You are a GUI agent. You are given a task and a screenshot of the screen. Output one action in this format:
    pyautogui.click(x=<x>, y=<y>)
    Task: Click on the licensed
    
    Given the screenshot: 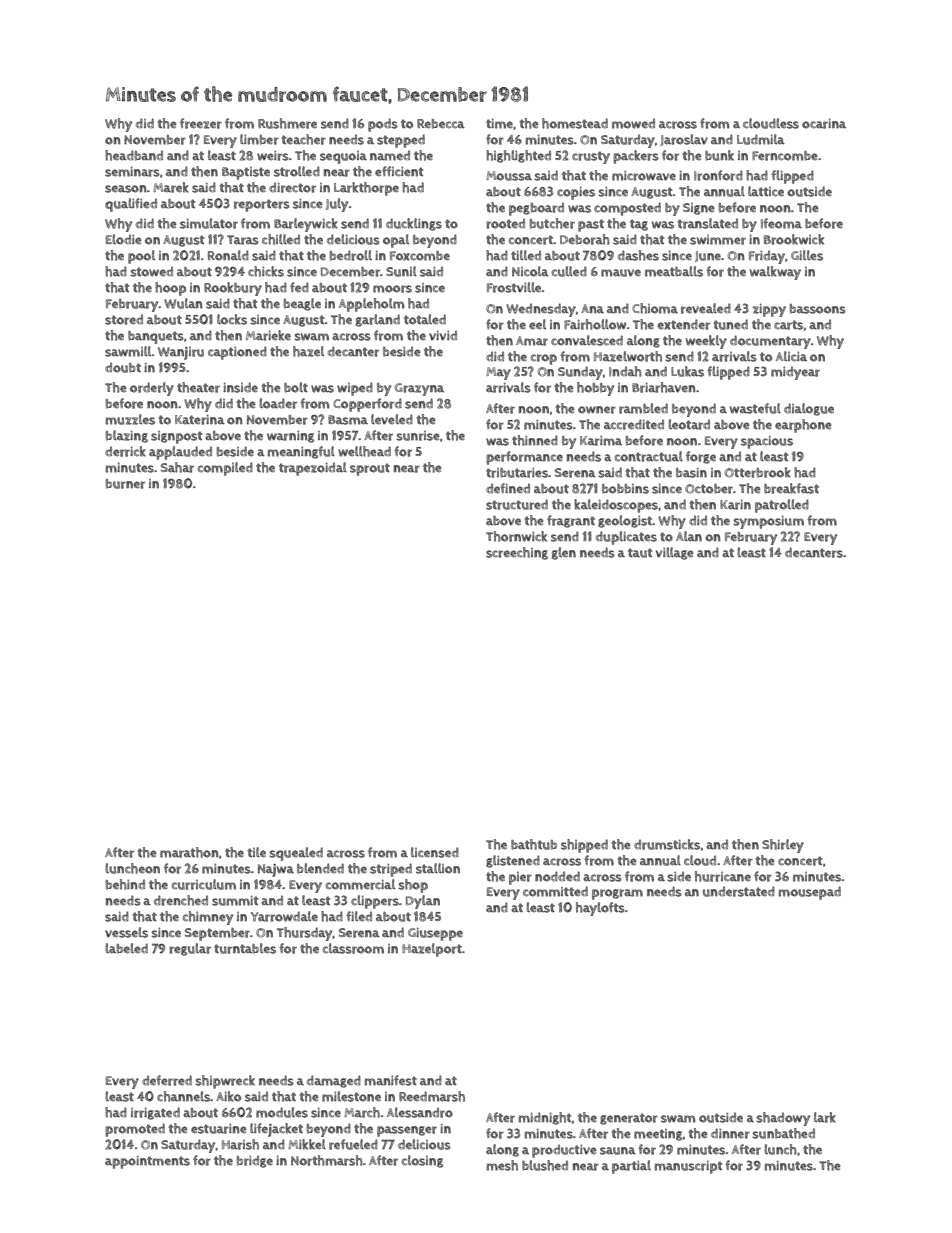 What is the action you would take?
    pyautogui.click(x=435, y=852)
